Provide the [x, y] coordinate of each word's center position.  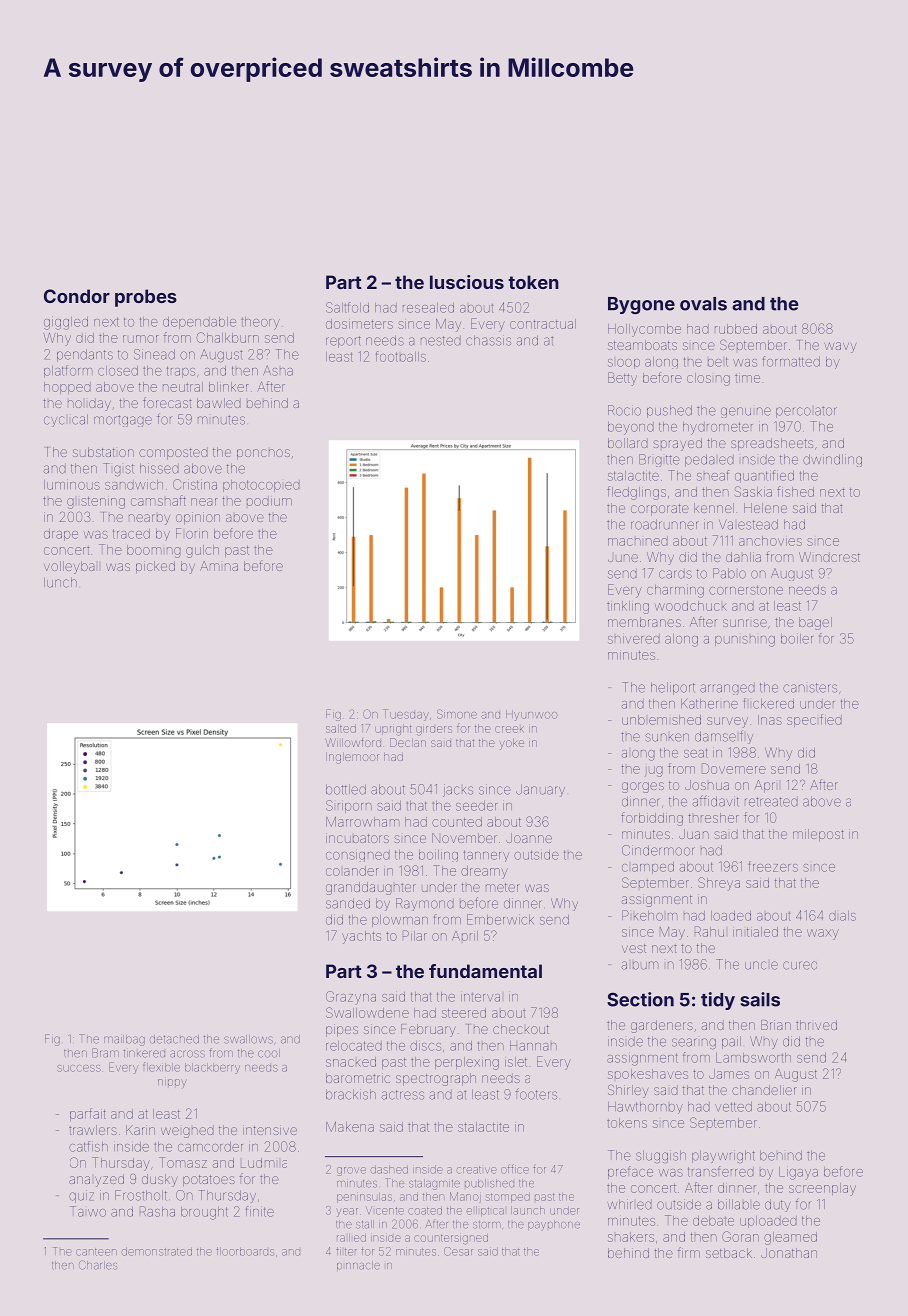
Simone [457, 714]
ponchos [263, 454]
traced [131, 534]
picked [155, 567]
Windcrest [829, 557]
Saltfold [347, 307]
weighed [187, 1131]
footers [536, 1094]
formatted [791, 361]
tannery [486, 856]
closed [118, 371]
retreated [771, 802]
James [729, 1074]
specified [814, 720]
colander [352, 871]
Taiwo [88, 1211]
